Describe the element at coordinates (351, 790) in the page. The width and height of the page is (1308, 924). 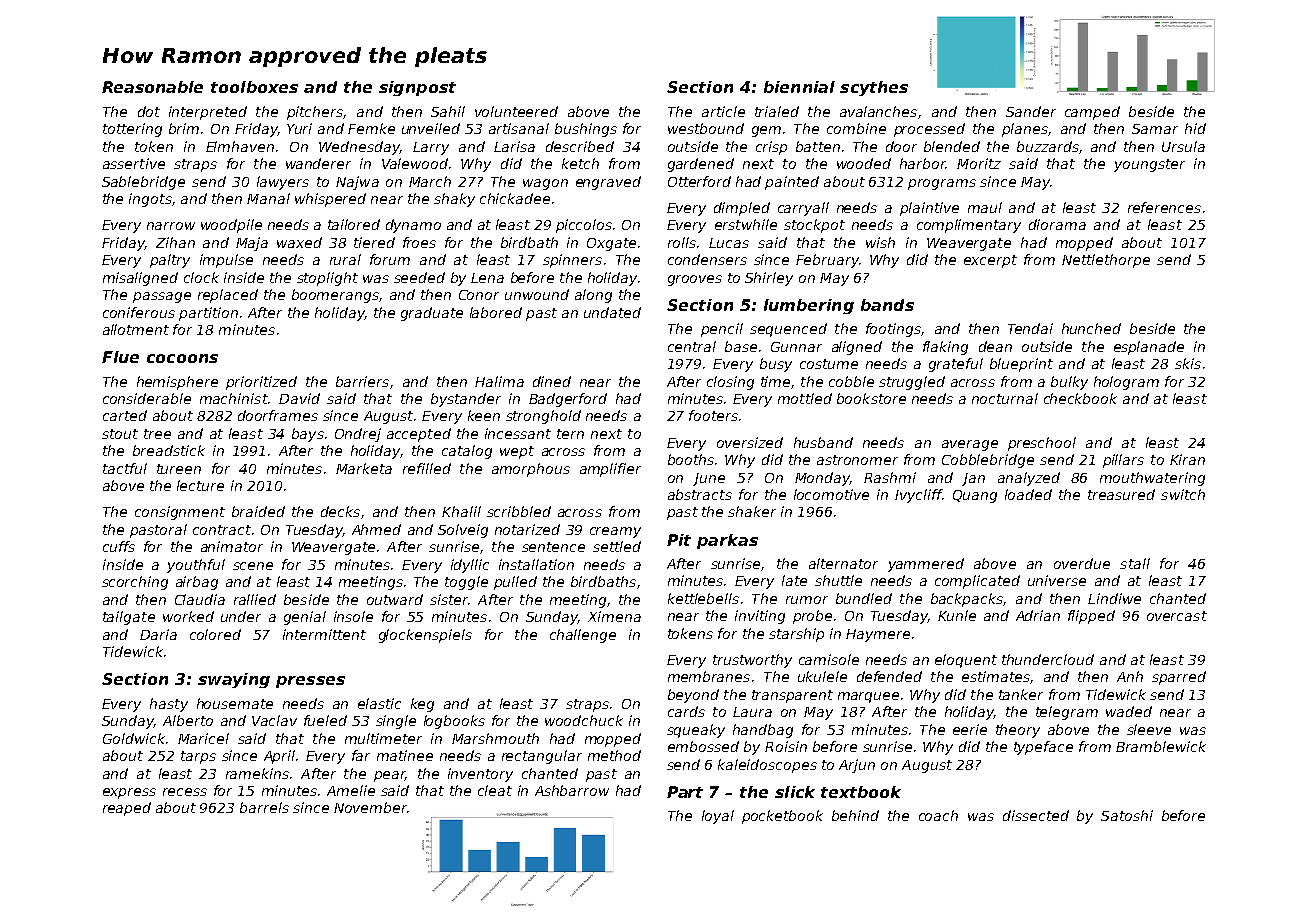
I see `Amelie` at that location.
